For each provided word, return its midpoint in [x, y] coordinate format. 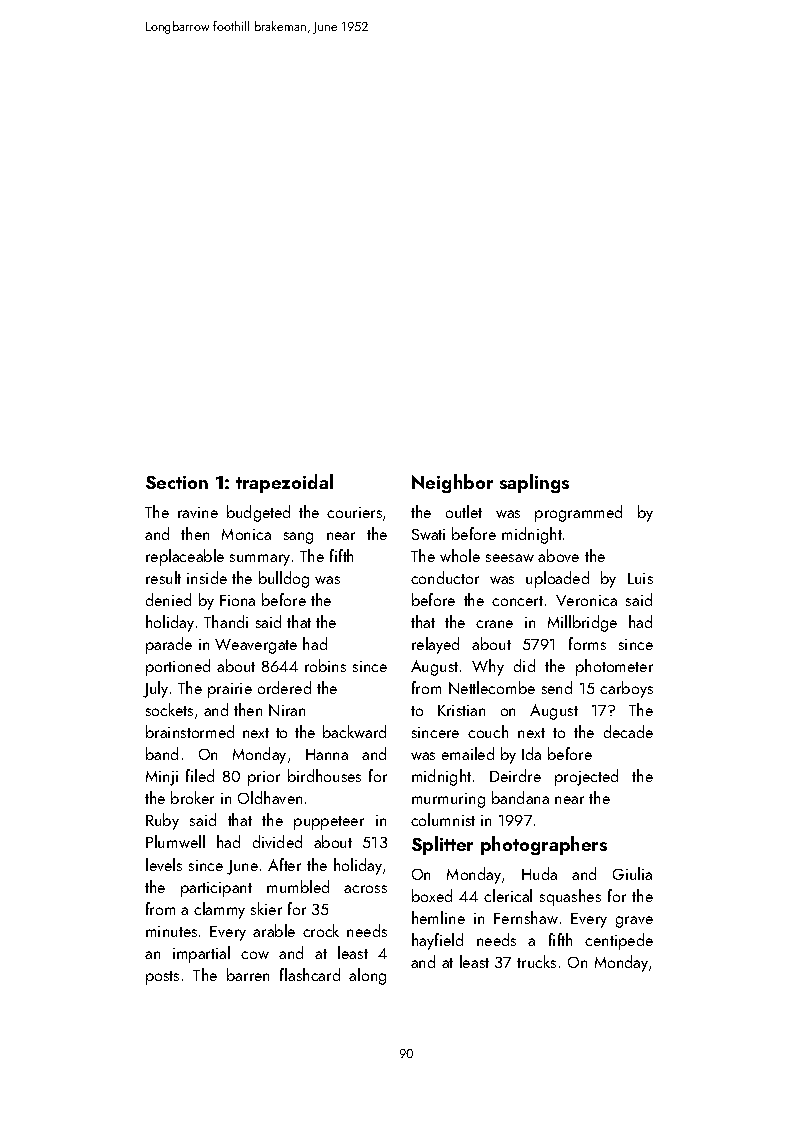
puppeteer [329, 823]
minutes [171, 931]
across [365, 889]
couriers [354, 512]
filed [200, 775]
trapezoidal [284, 483]
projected [586, 777]
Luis [640, 578]
